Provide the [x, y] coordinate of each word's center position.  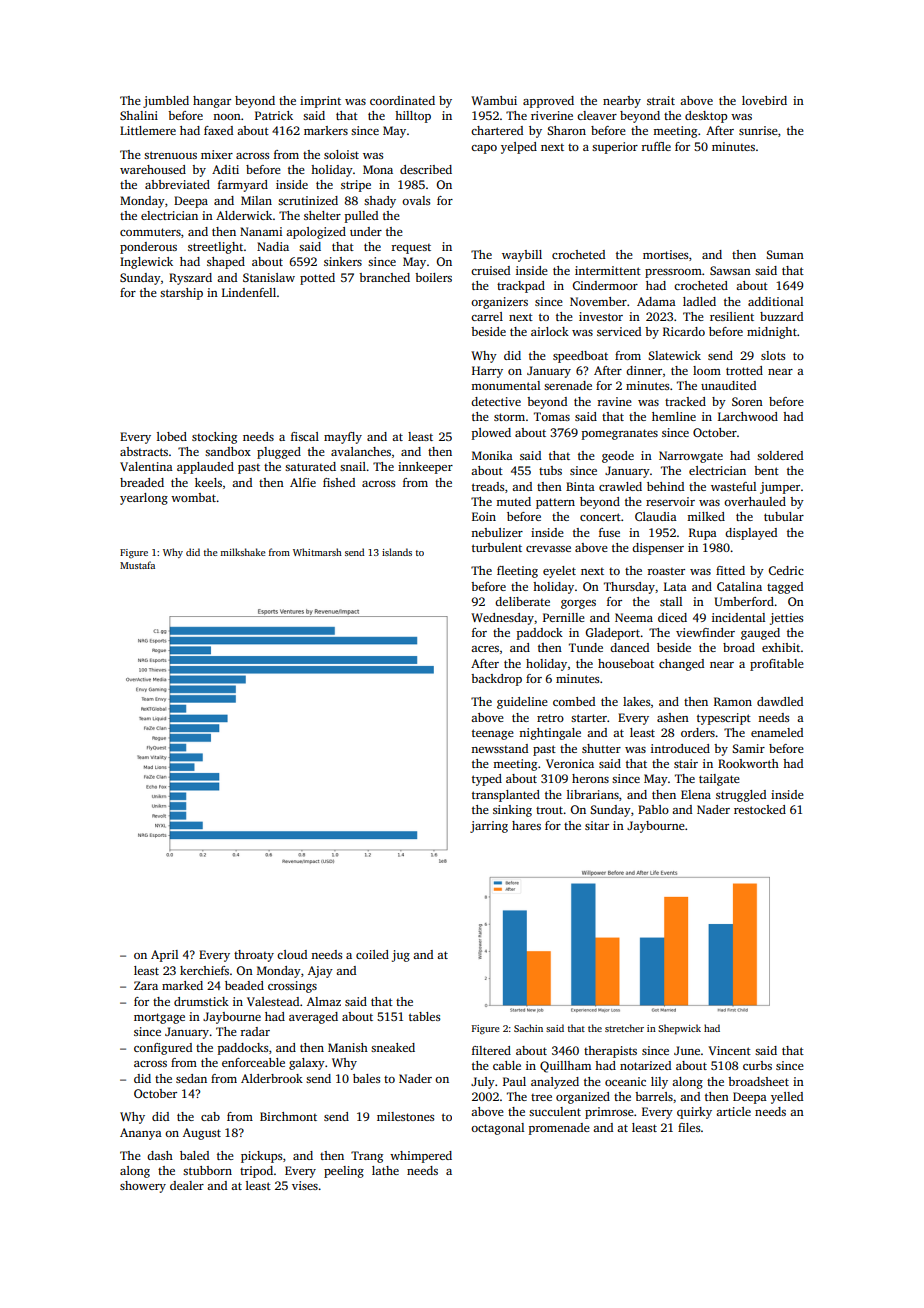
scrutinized [308, 200]
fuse [609, 532]
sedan [191, 1078]
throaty [254, 956]
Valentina [146, 466]
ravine [614, 401]
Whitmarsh [317, 552]
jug [401, 956]
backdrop [496, 680]
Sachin [528, 1028]
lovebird [764, 100]
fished [339, 482]
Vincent [729, 1050]
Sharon [566, 130]
